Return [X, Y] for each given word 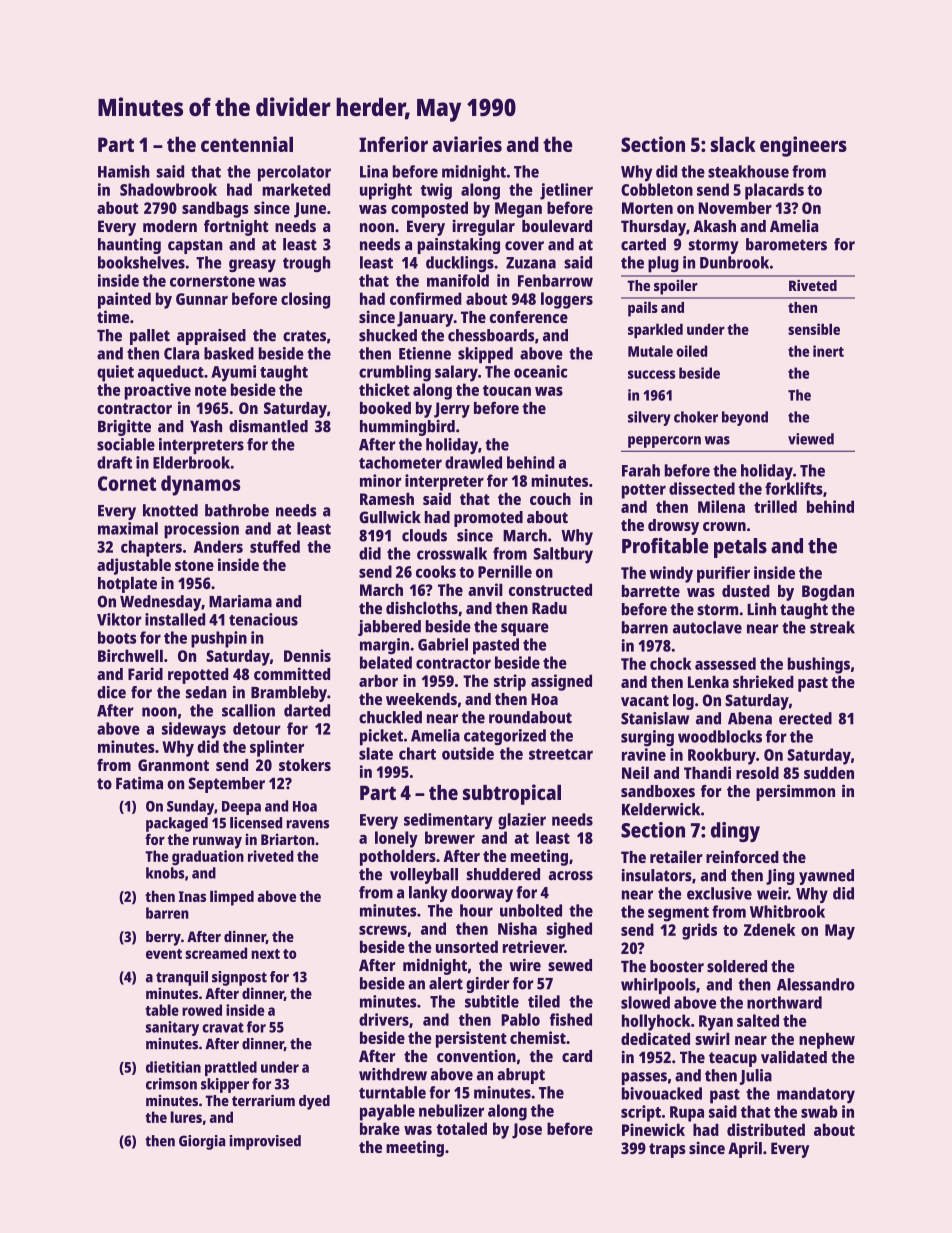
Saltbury [563, 555]
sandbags [215, 209]
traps [667, 1150]
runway [217, 842]
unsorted [467, 947]
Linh [761, 609]
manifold [458, 280]
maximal [128, 528]
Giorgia [202, 1142]
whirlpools [658, 986]
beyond [745, 418]
